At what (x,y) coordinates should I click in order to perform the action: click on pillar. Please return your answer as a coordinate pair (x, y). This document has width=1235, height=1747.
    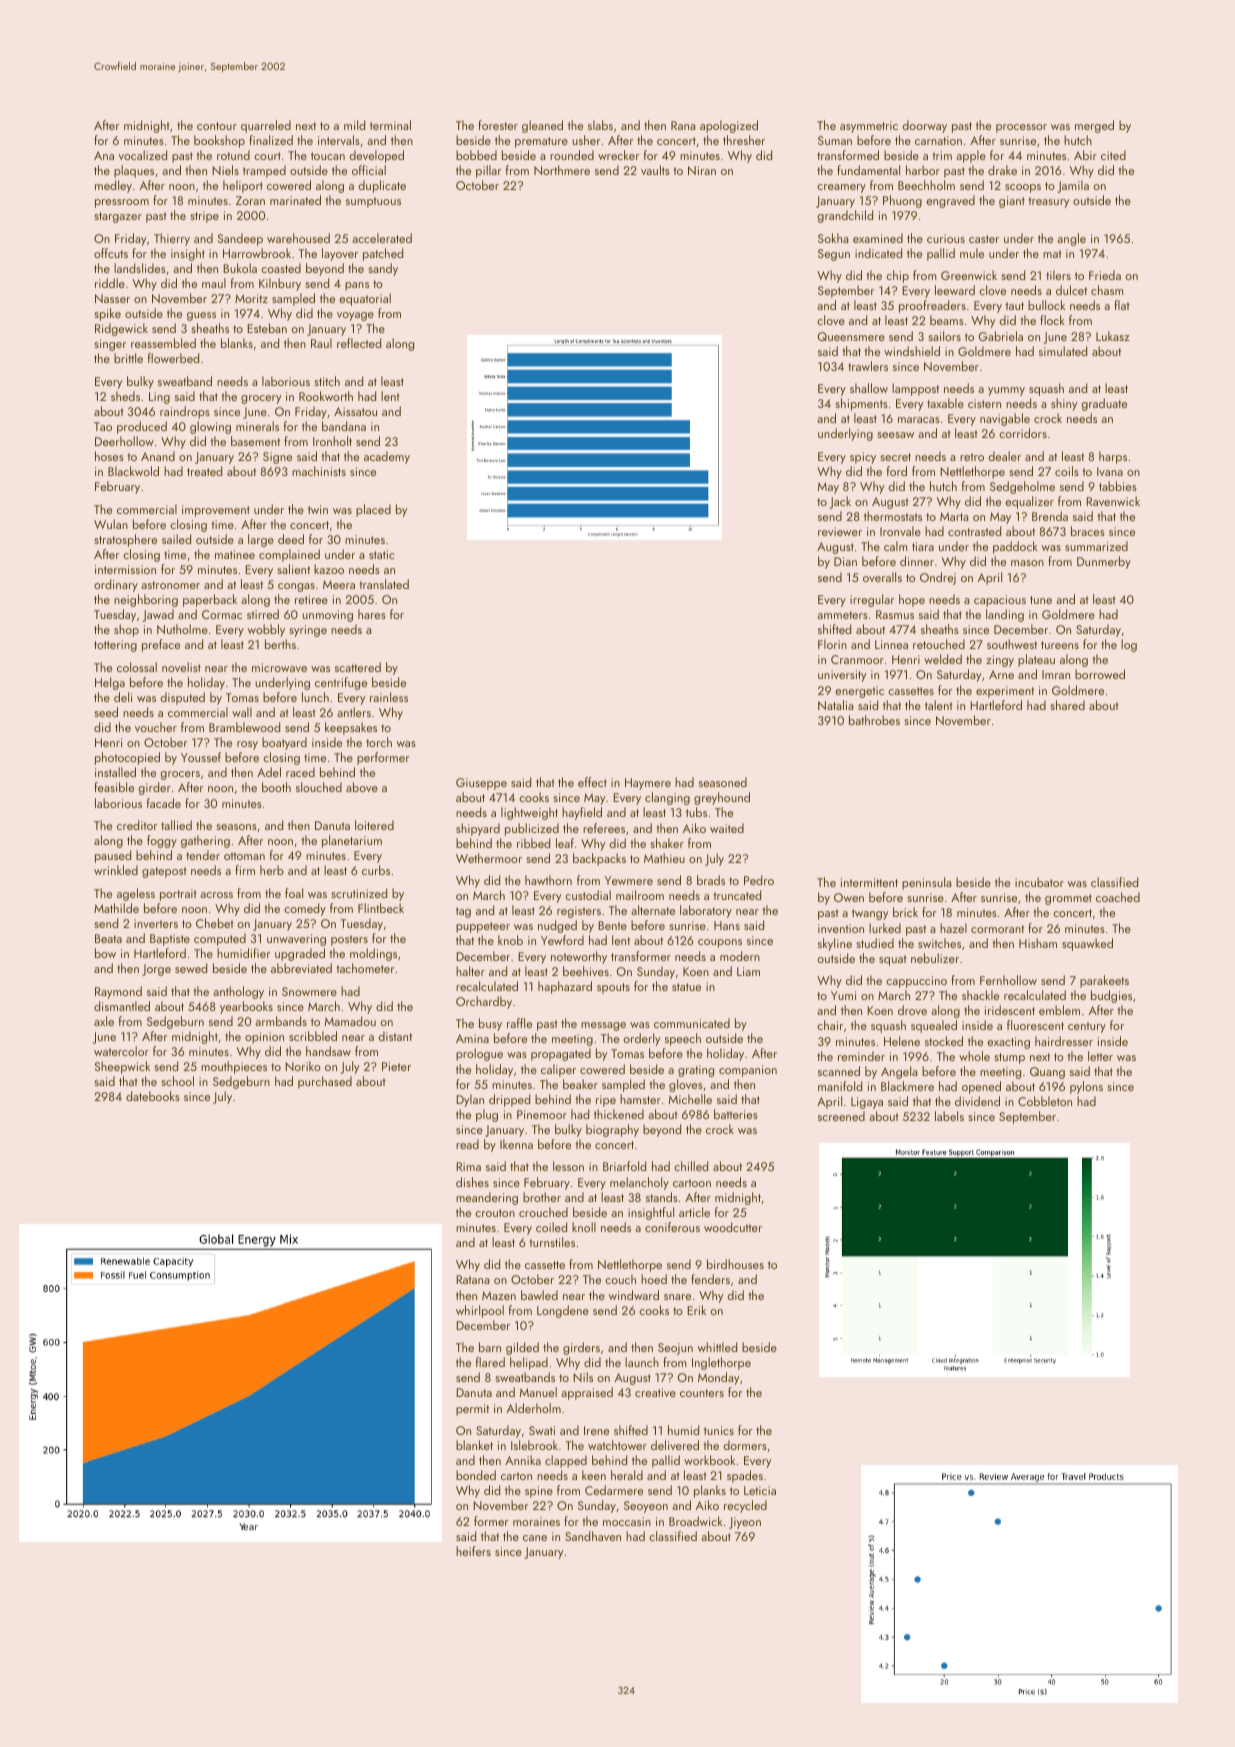
    Looking at the image, I should click on (488, 171).
